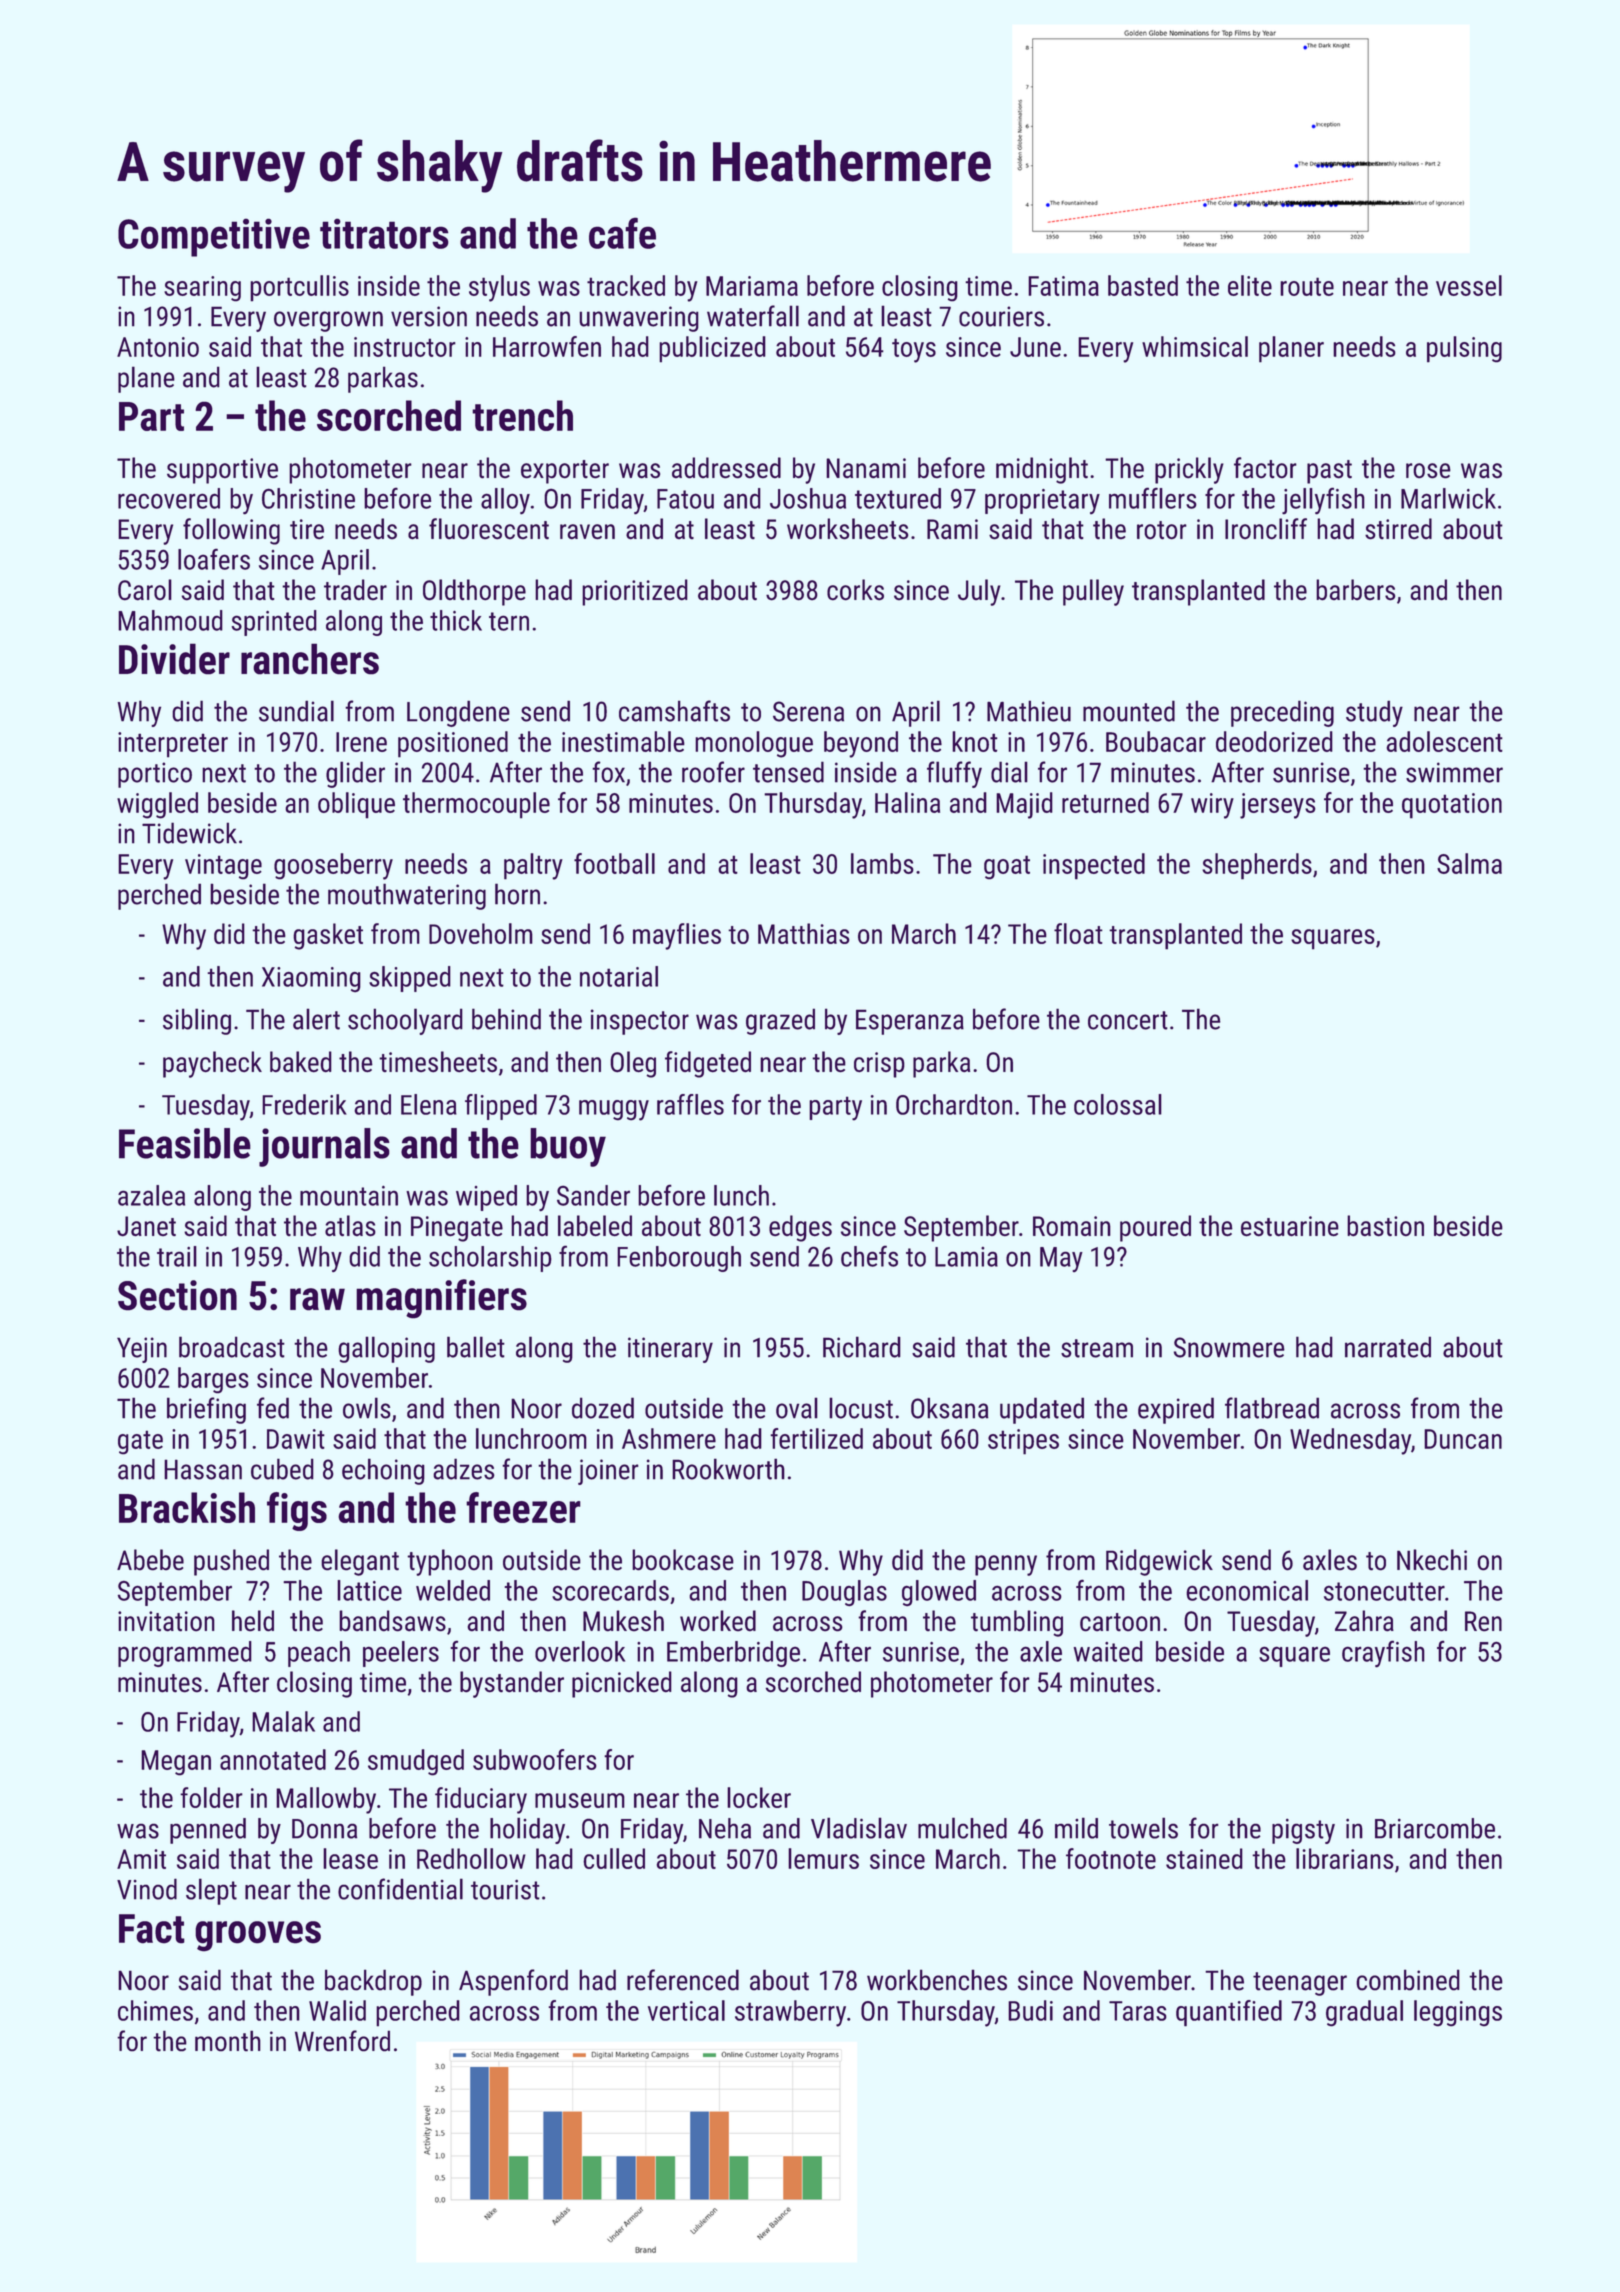  Describe the element at coordinates (1176, 1410) in the page. I see `expired` at that location.
